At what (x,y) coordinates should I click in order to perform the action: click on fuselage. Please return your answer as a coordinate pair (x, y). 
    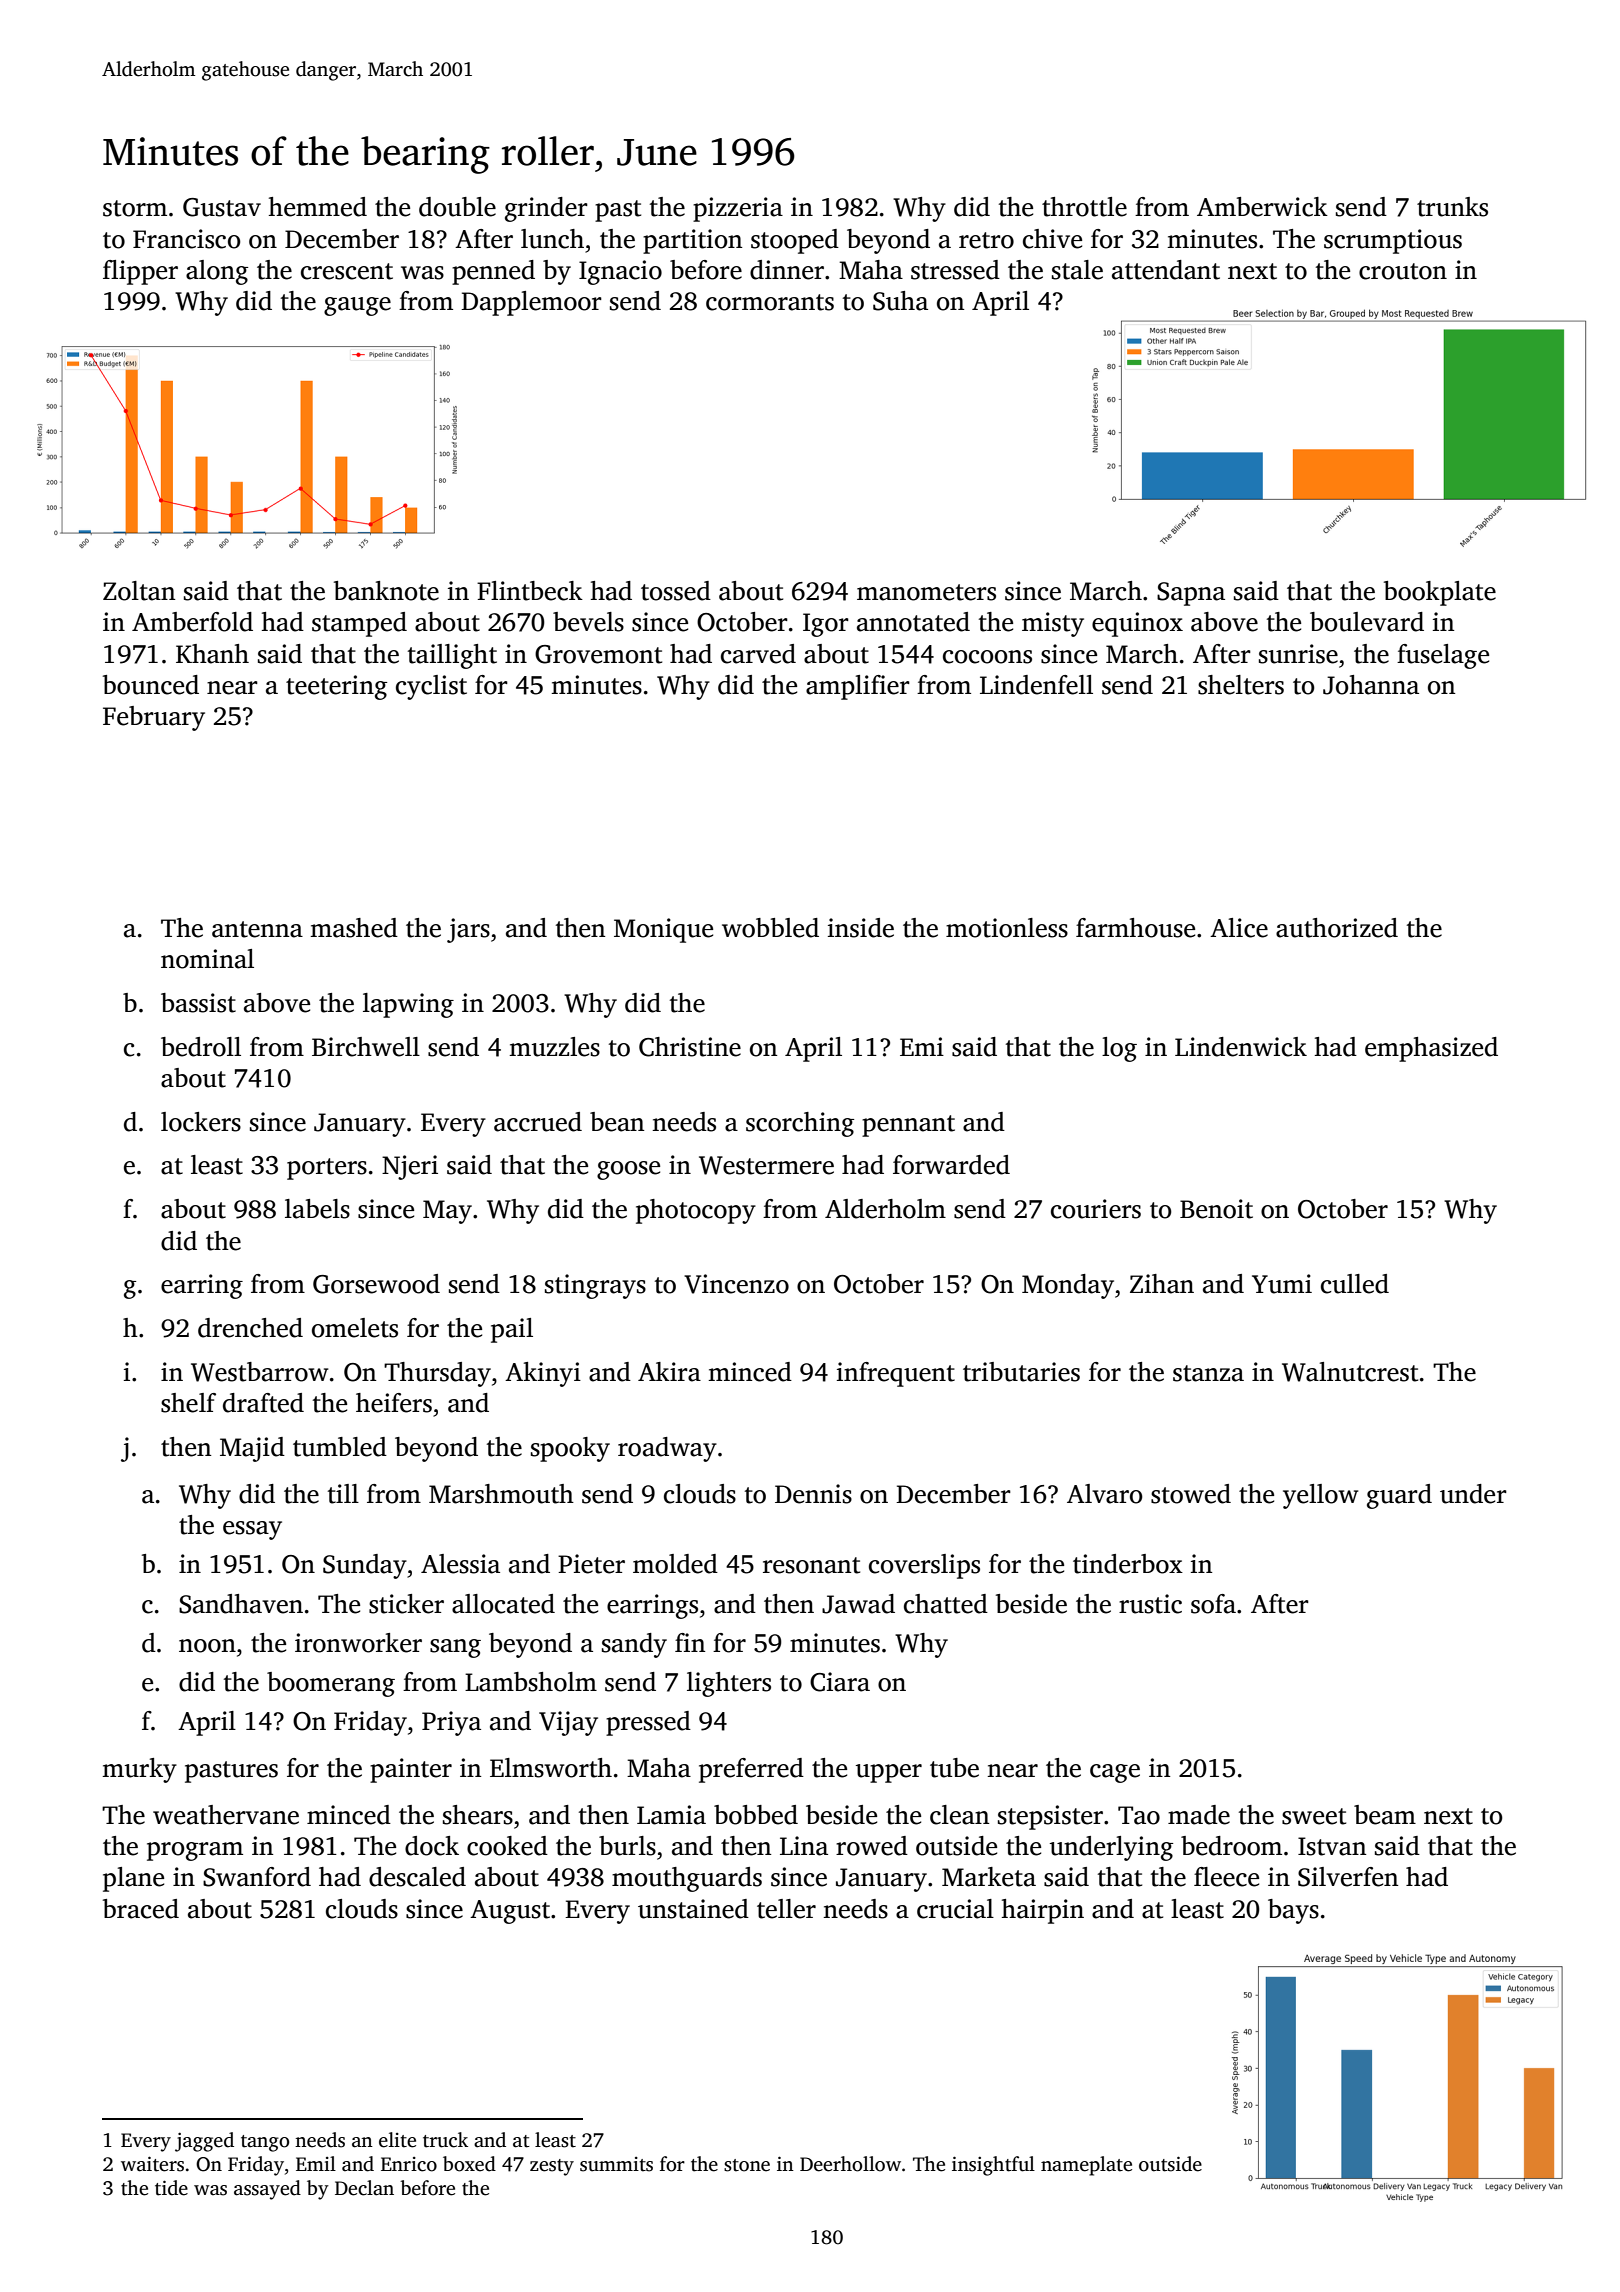
    Looking at the image, I should click on (1443, 656).
